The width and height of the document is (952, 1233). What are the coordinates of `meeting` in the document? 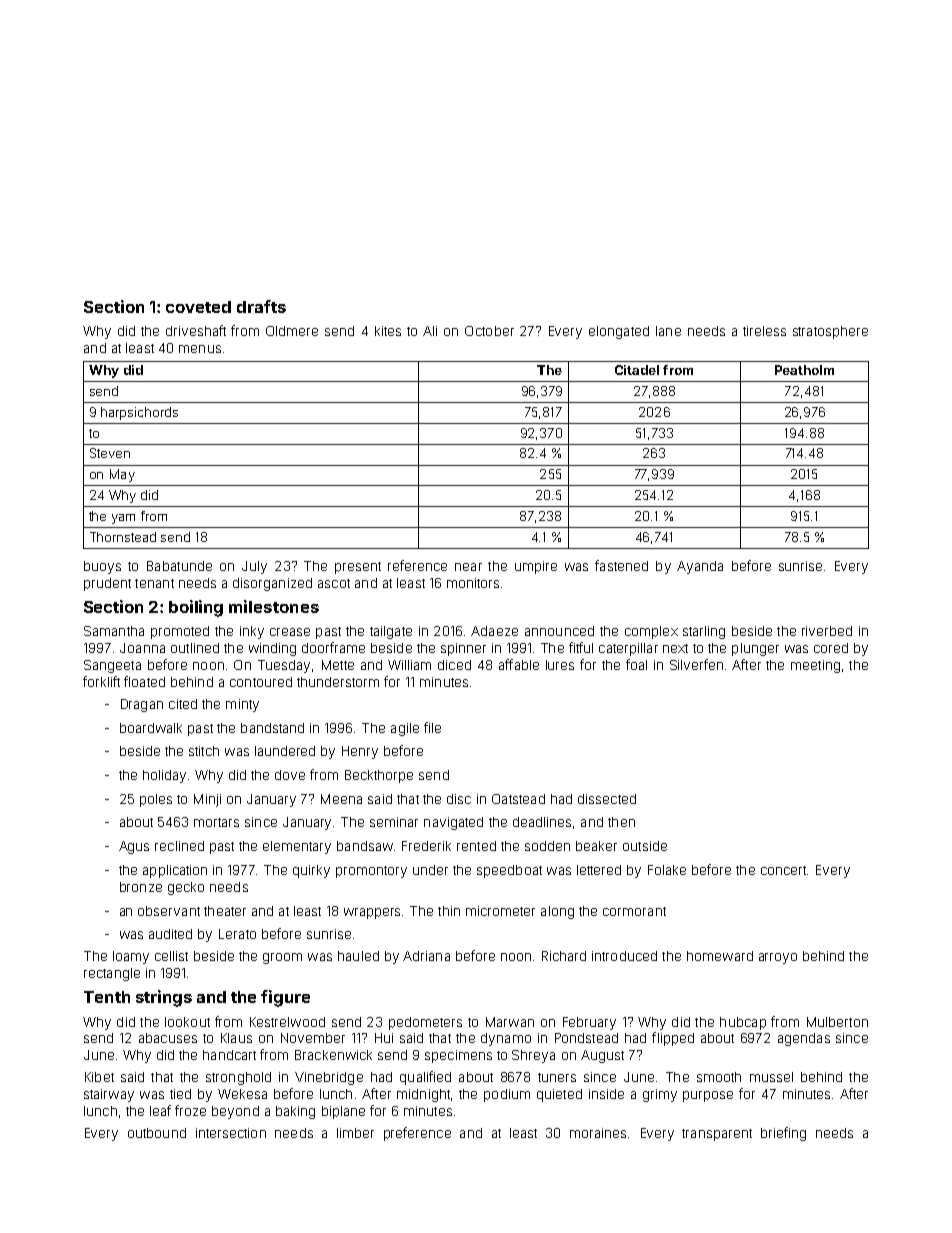 It's located at (815, 666).
